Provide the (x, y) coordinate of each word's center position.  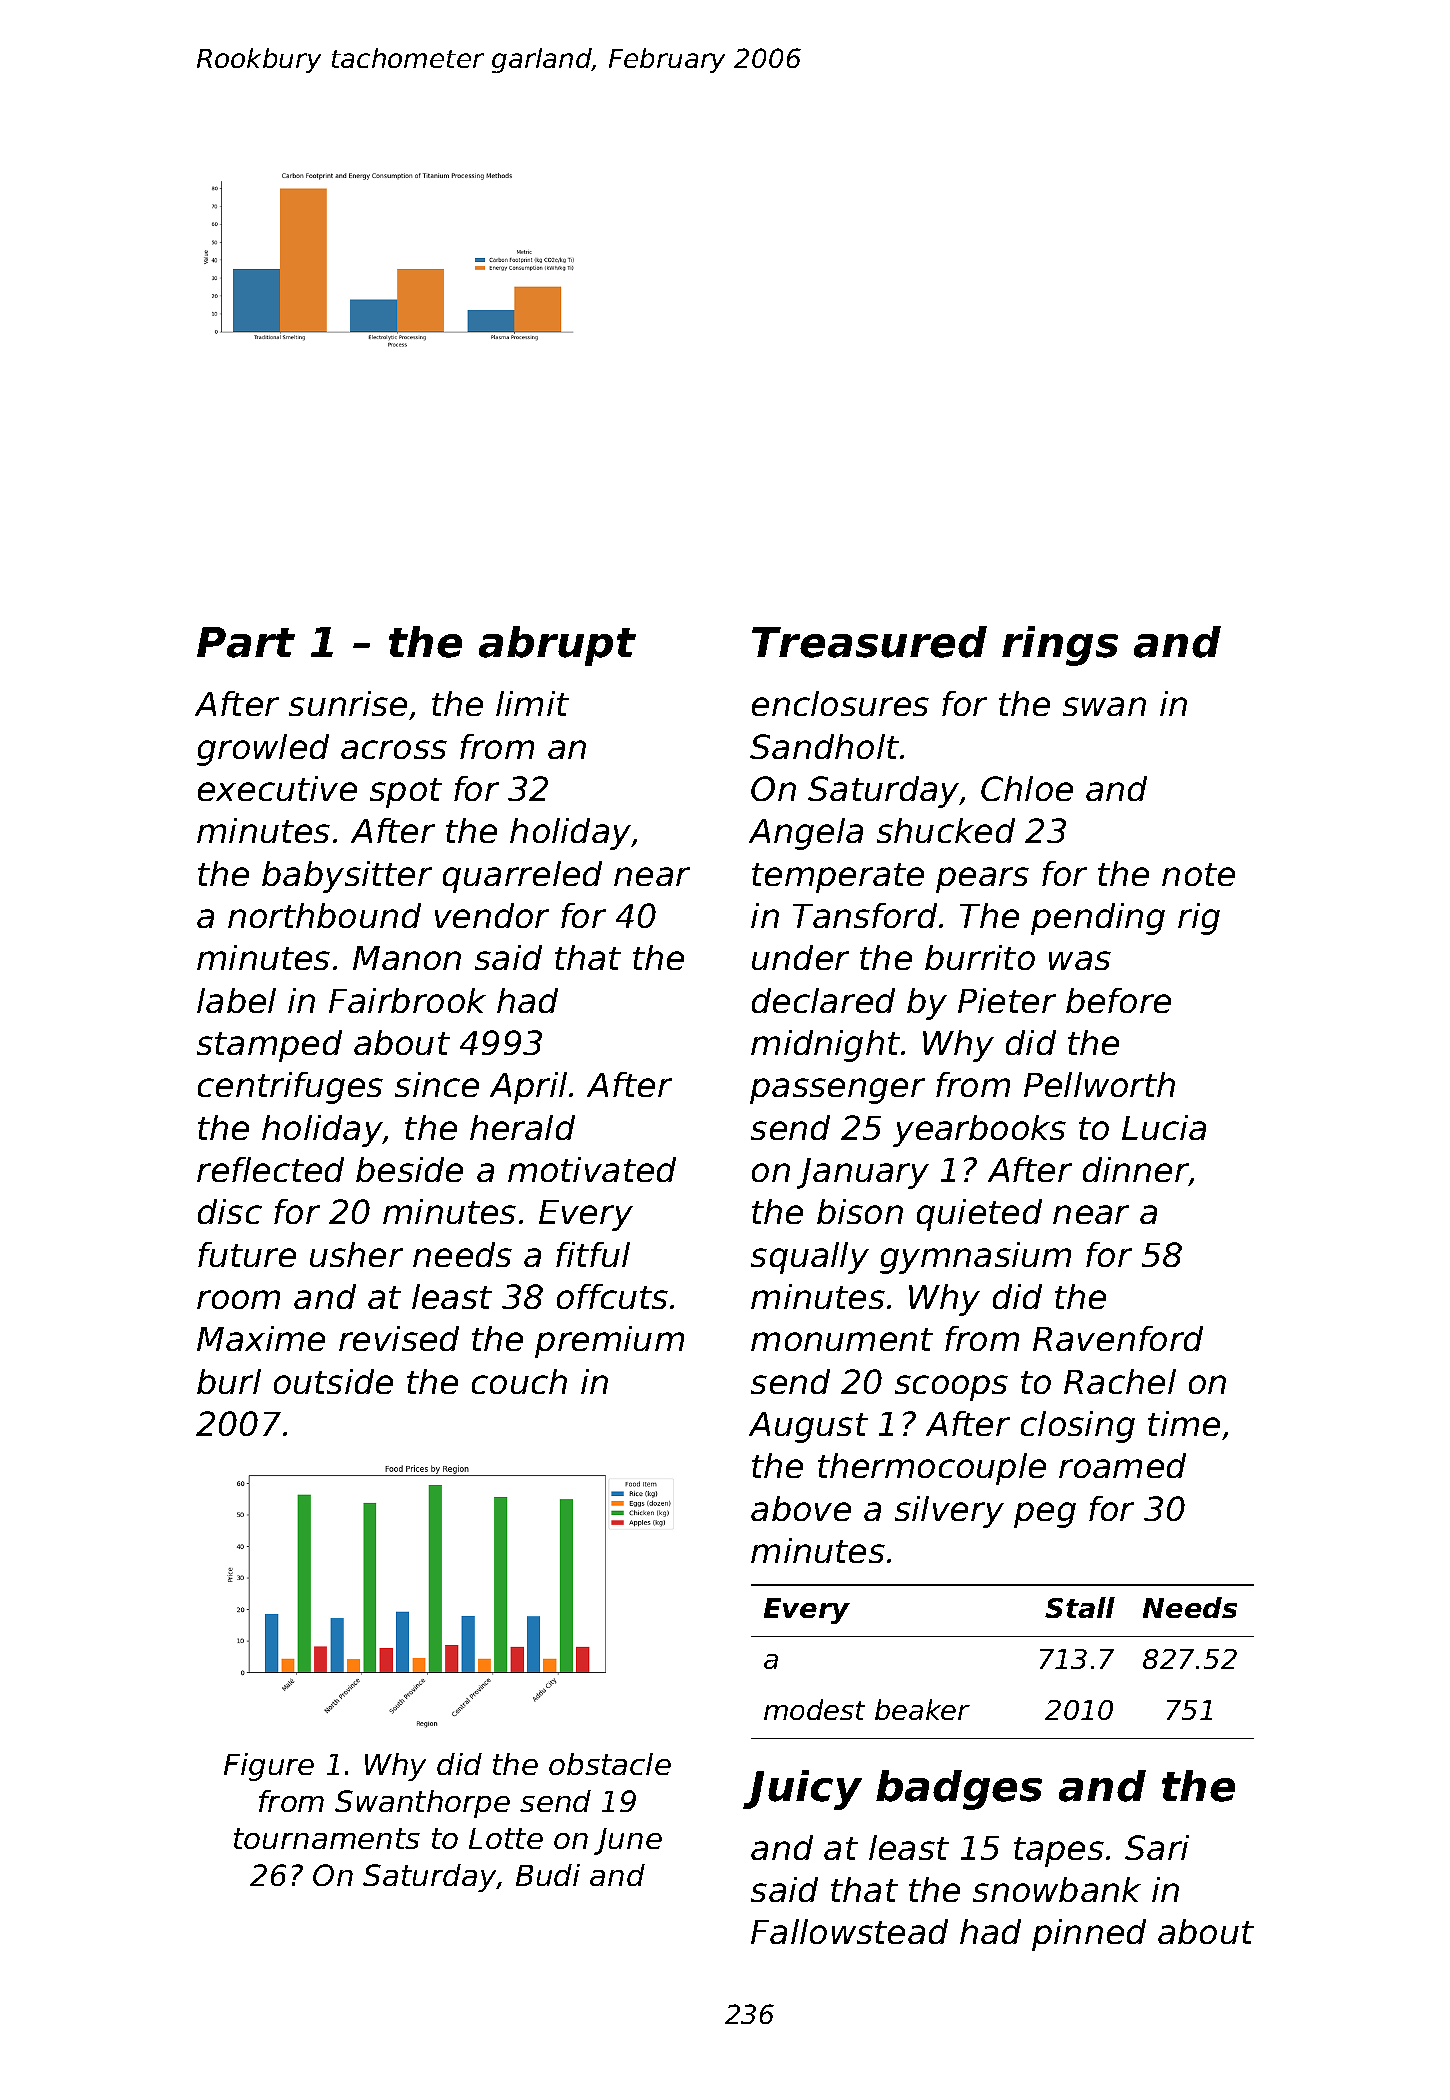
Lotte (506, 1838)
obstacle (610, 1764)
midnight (825, 1046)
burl (229, 1381)
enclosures (840, 703)
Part (246, 642)
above (801, 1508)
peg (1045, 1515)
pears (982, 880)
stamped (269, 1046)
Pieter (1007, 1000)
